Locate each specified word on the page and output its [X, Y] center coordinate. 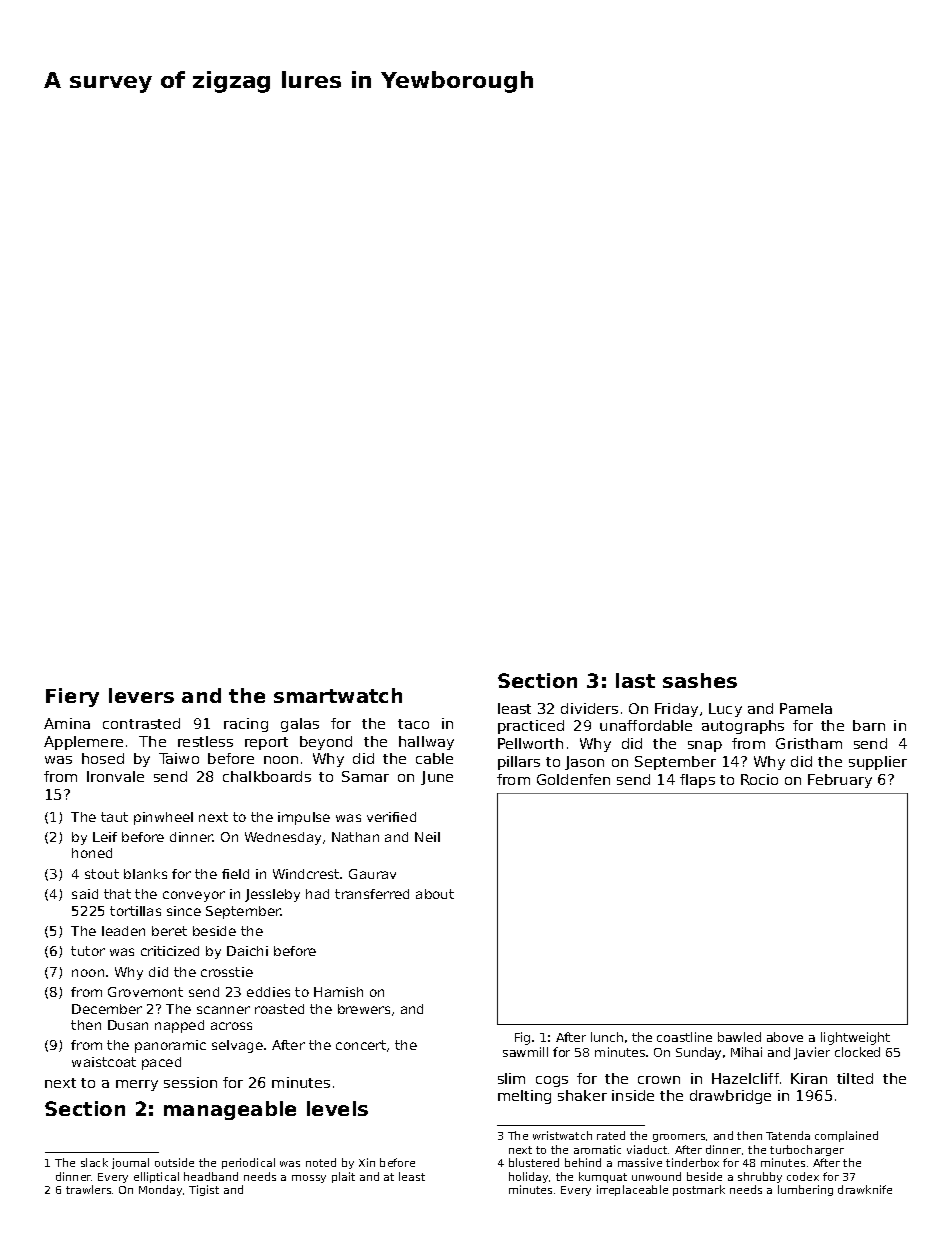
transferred [372, 894]
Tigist [204, 1190]
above [785, 1037]
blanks [145, 874]
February [840, 781]
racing [246, 725]
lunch [607, 1037]
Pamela [806, 708]
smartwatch [338, 695]
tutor [88, 951]
